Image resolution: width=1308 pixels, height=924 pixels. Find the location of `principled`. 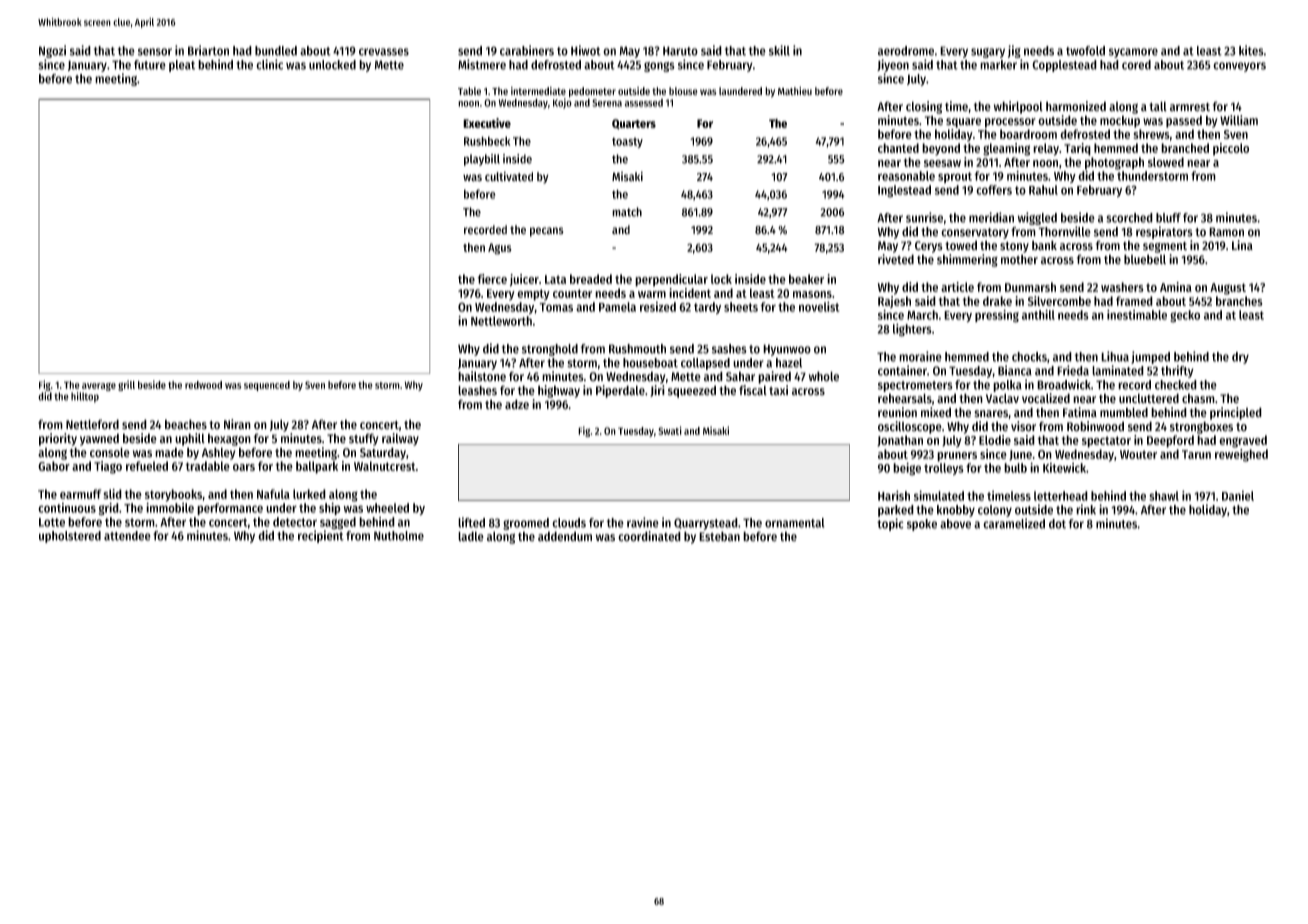

principled is located at coordinates (1236, 413).
